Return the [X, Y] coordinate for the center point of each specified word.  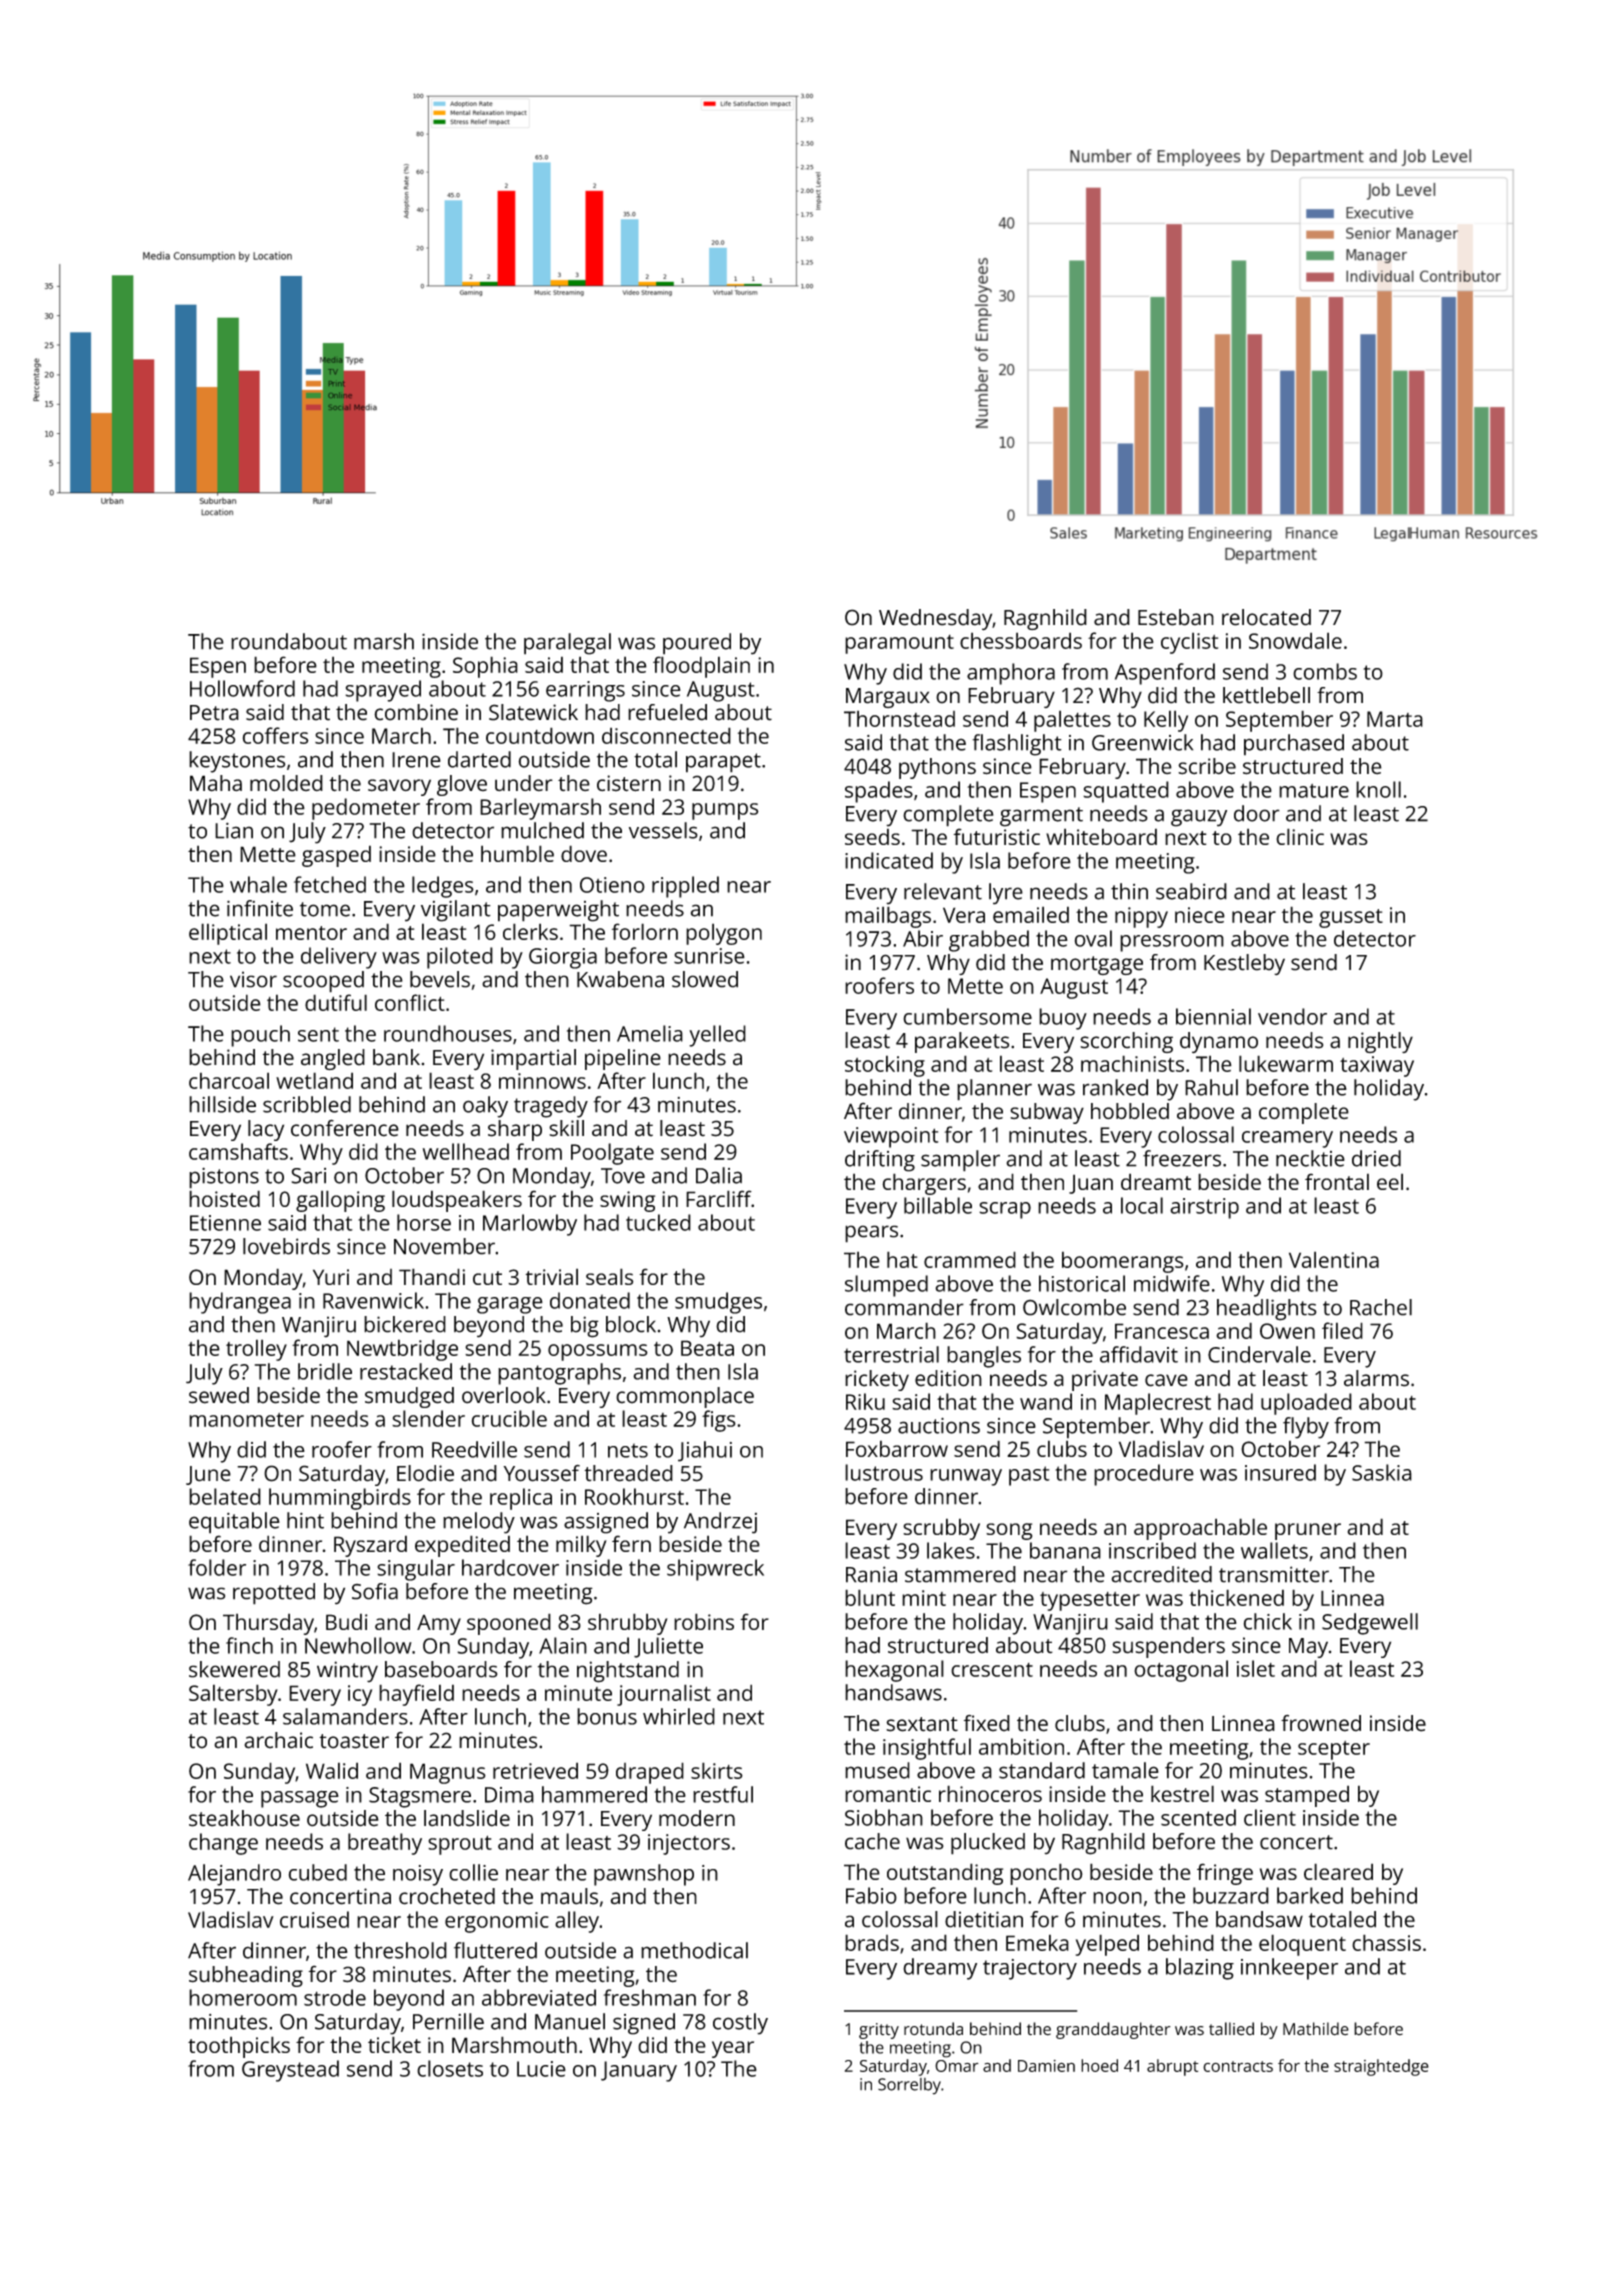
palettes [1072, 721]
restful [723, 1794]
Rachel [1381, 1307]
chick [1268, 1621]
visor [253, 979]
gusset [1351, 918]
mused [877, 1770]
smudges [718, 1303]
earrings [585, 691]
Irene [416, 760]
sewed [219, 1395]
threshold [400, 1950]
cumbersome [967, 1016]
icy [360, 1695]
